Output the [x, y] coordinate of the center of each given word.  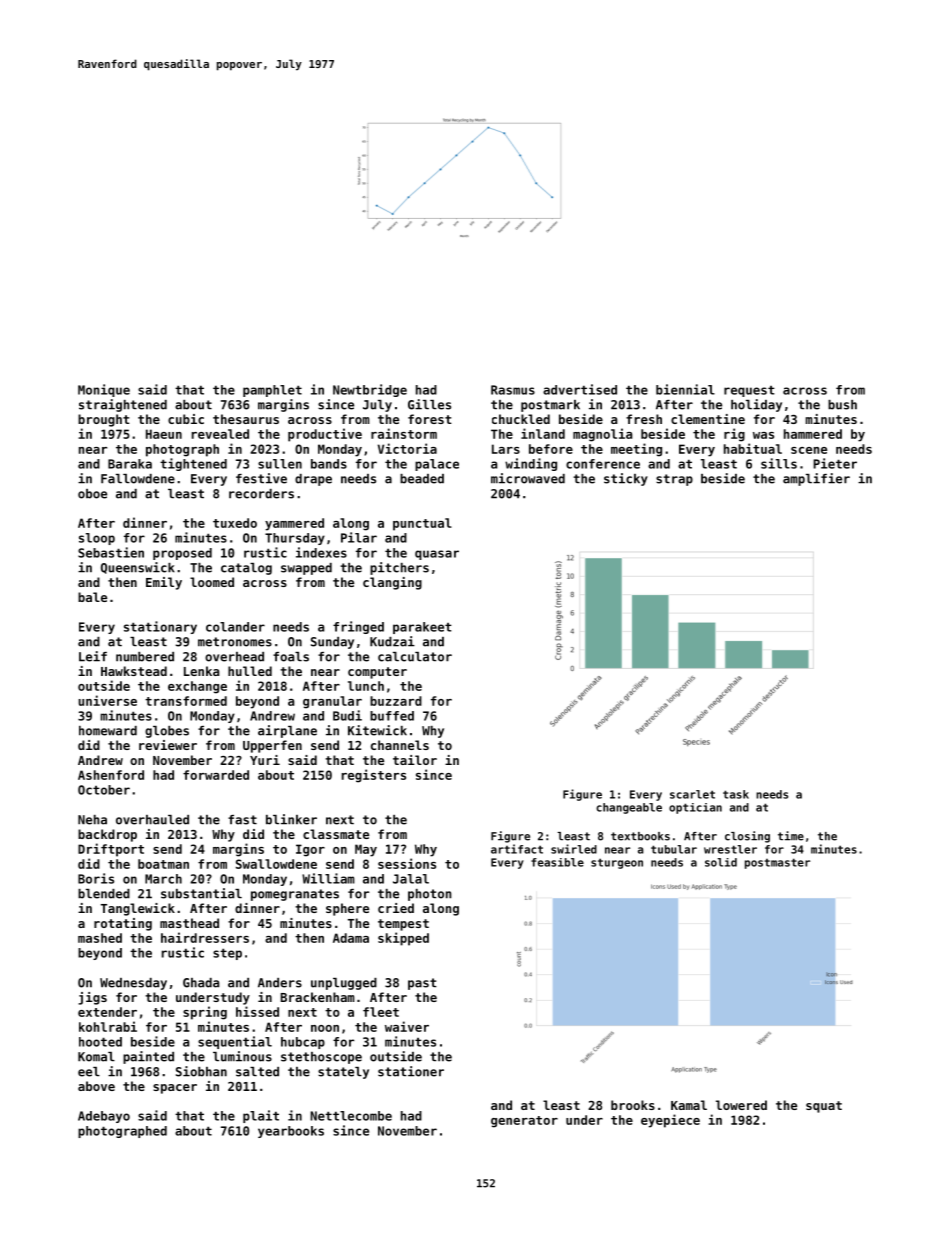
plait [261, 1116]
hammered [813, 434]
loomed [212, 582]
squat [824, 1107]
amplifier [816, 479]
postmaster [777, 863]
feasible [557, 862]
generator [524, 1122]
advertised [580, 389]
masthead [189, 923]
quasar [437, 555]
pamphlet [272, 391]
